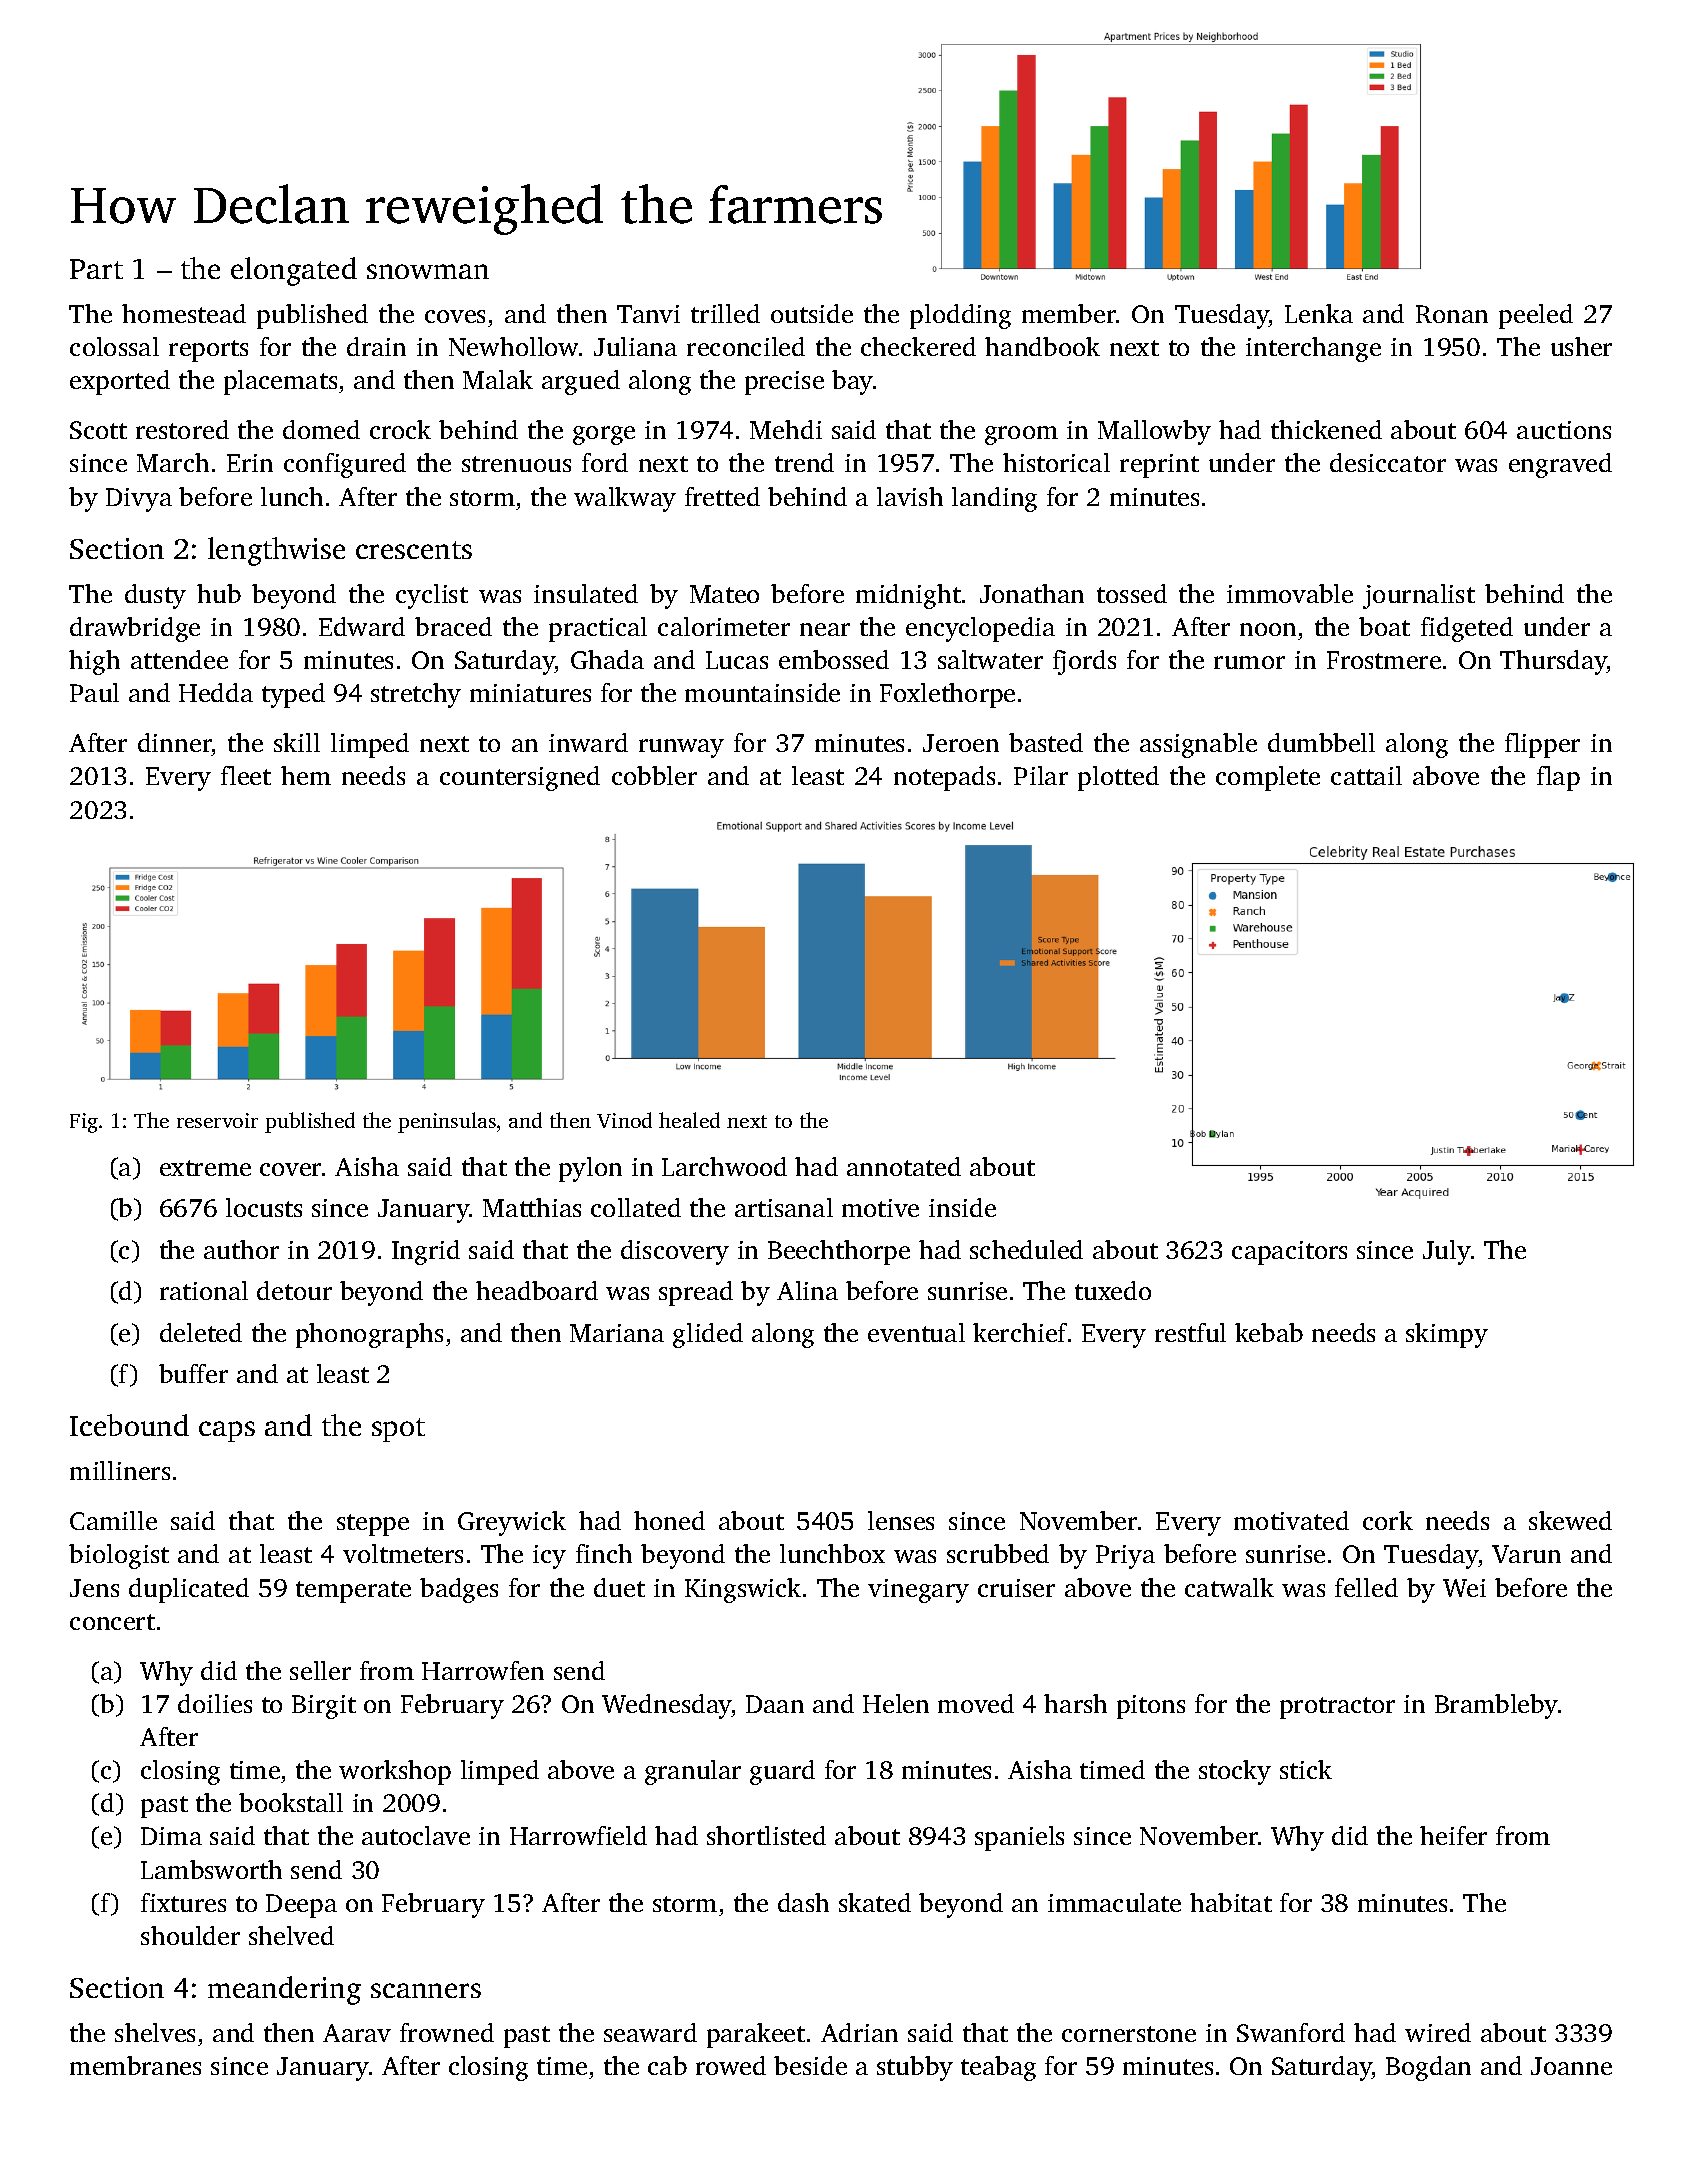  Describe the element at coordinates (1366, 775) in the page. I see `cattail` at that location.
